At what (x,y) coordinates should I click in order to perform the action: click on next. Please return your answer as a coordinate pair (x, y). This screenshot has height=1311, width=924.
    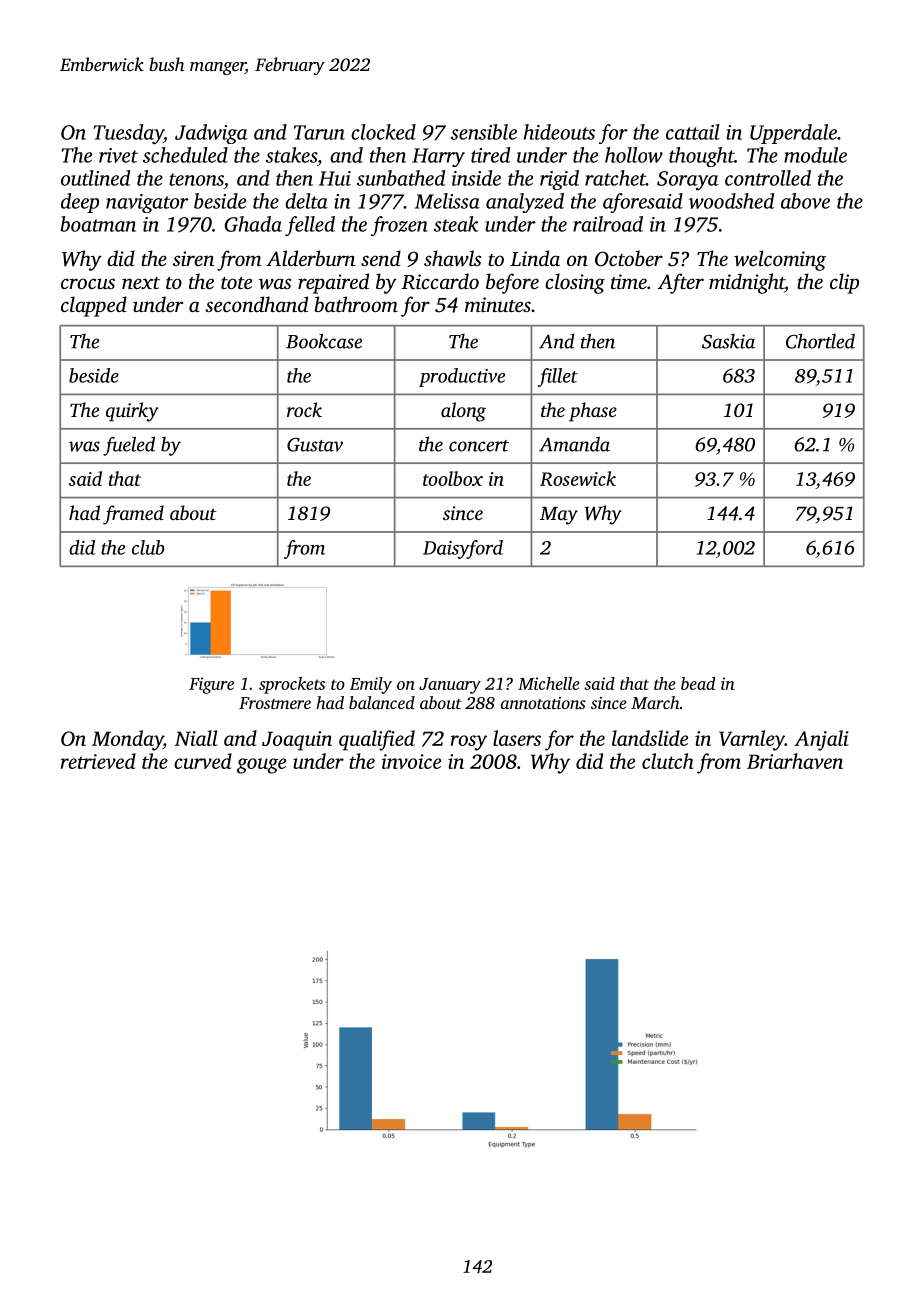
    Looking at the image, I should click on (141, 283).
